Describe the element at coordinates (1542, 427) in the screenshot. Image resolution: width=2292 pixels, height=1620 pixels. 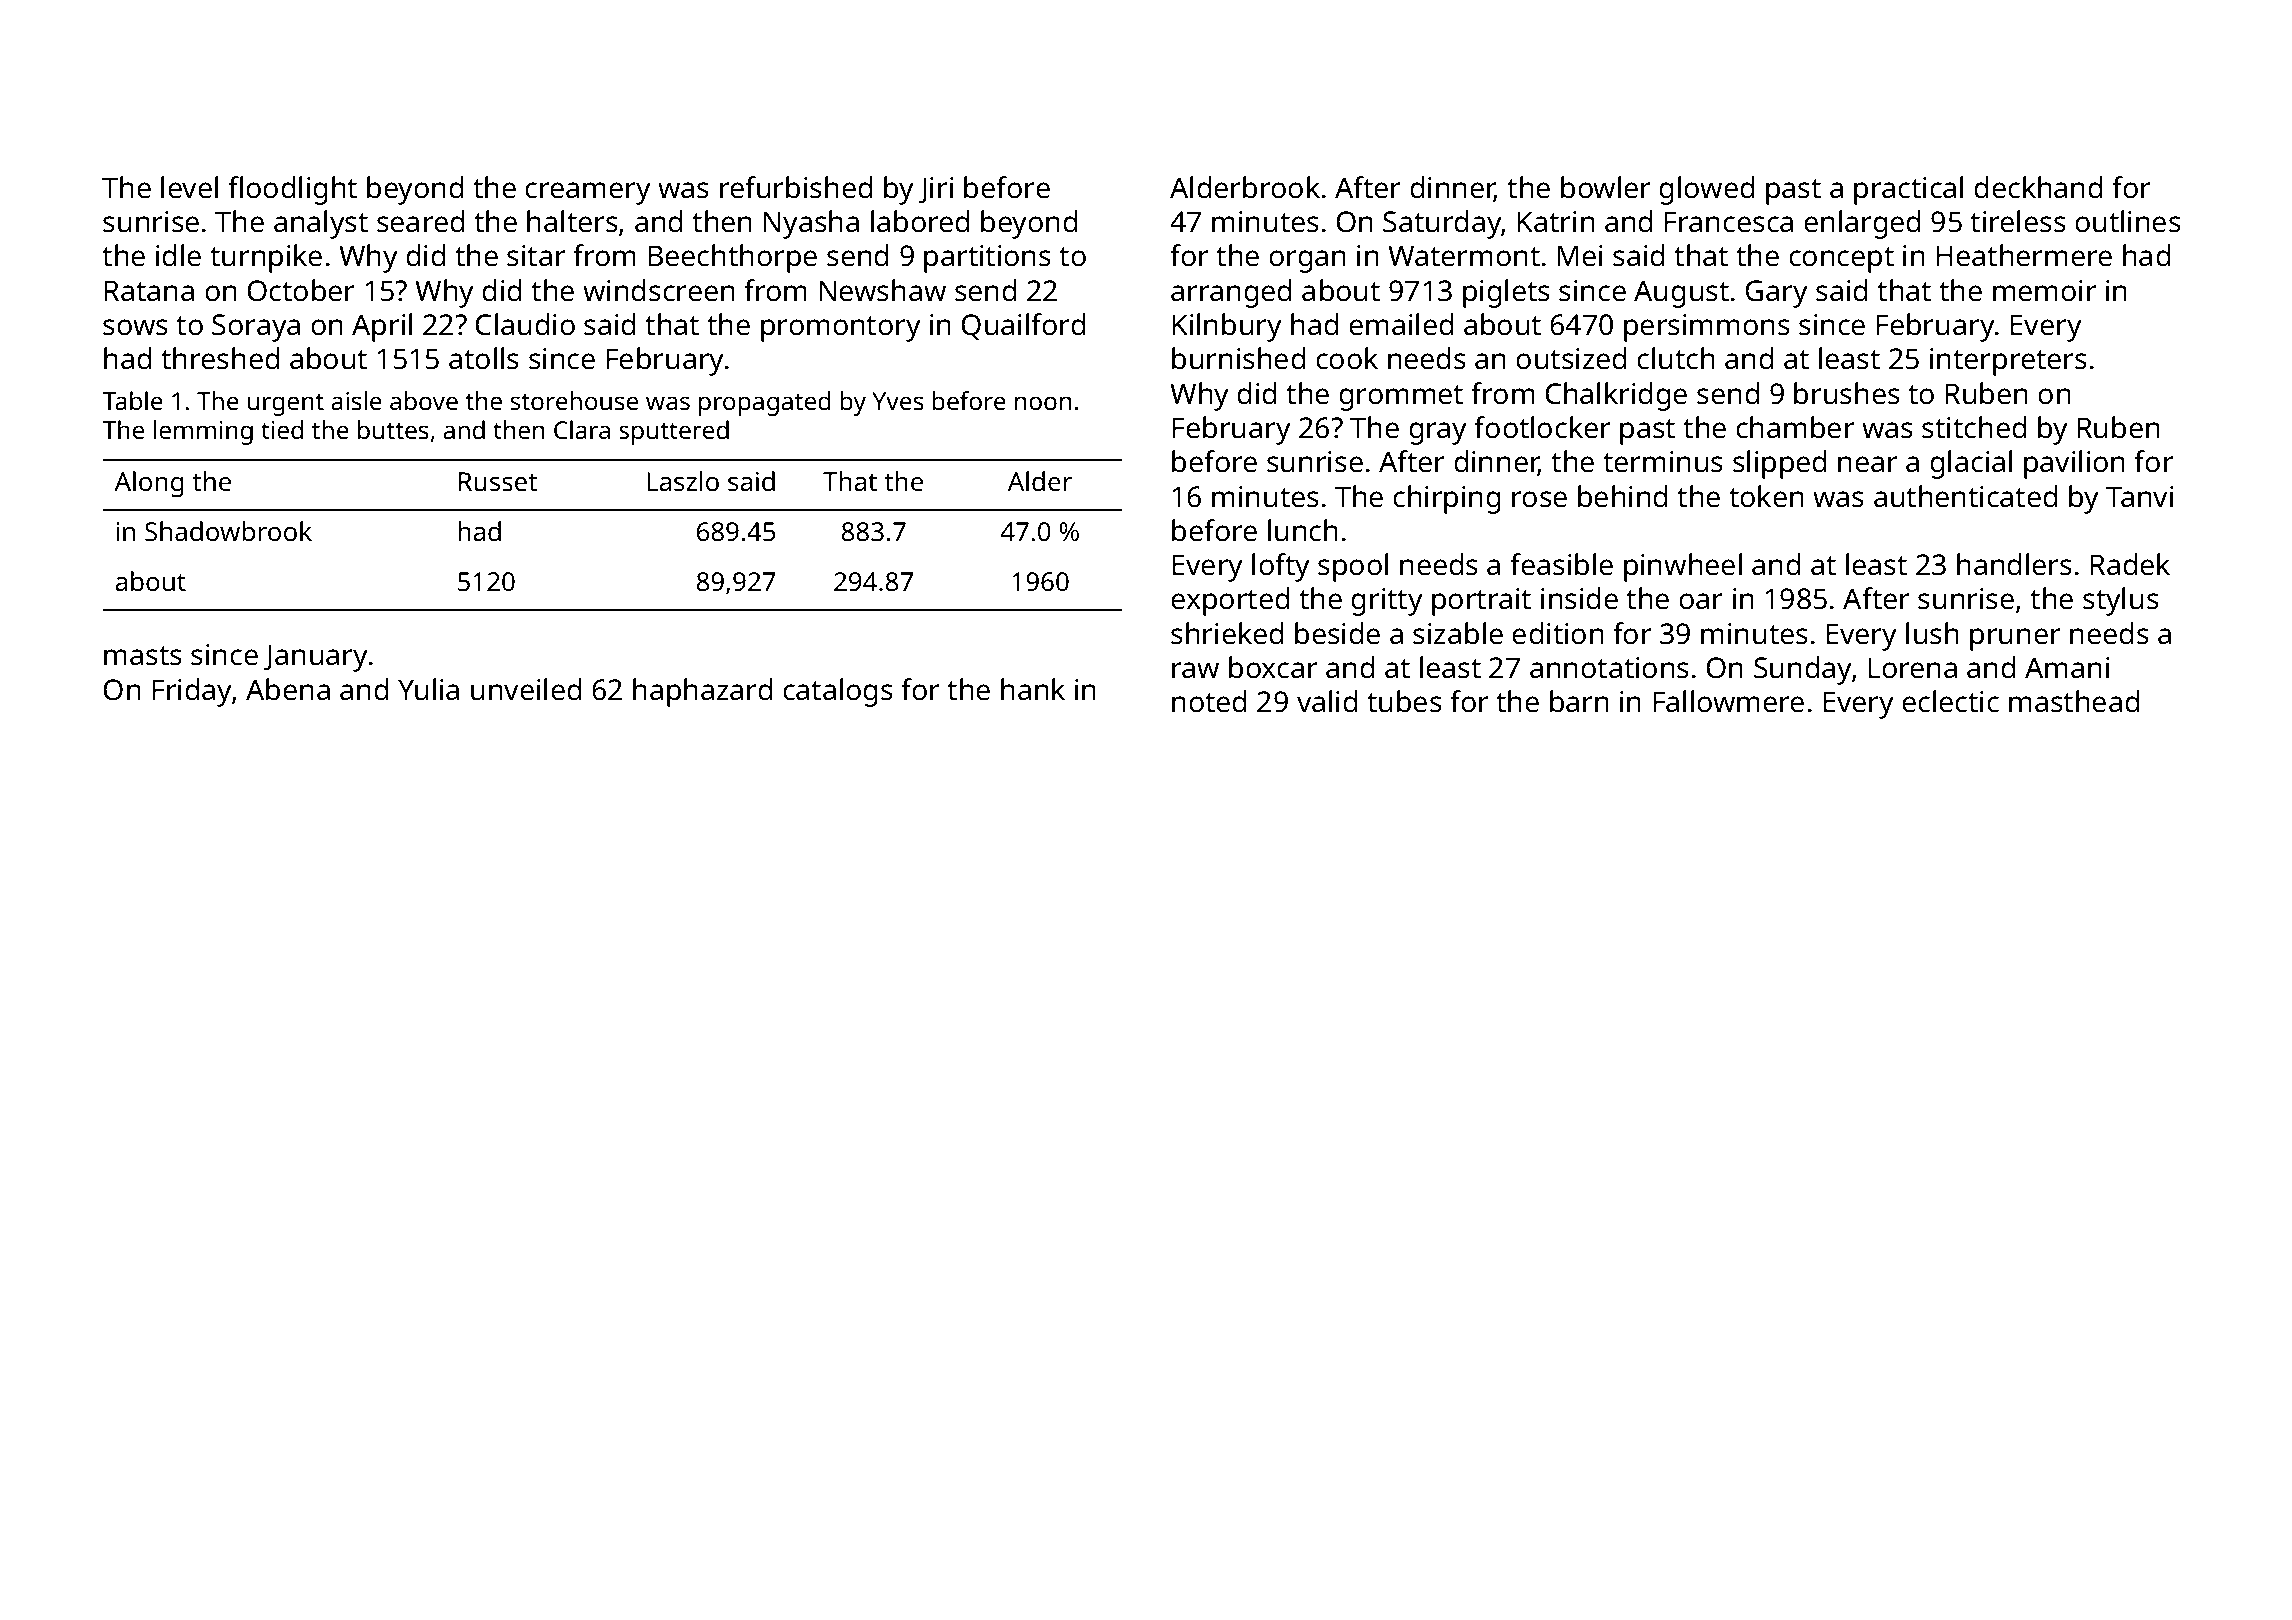
I see `footlocker` at that location.
